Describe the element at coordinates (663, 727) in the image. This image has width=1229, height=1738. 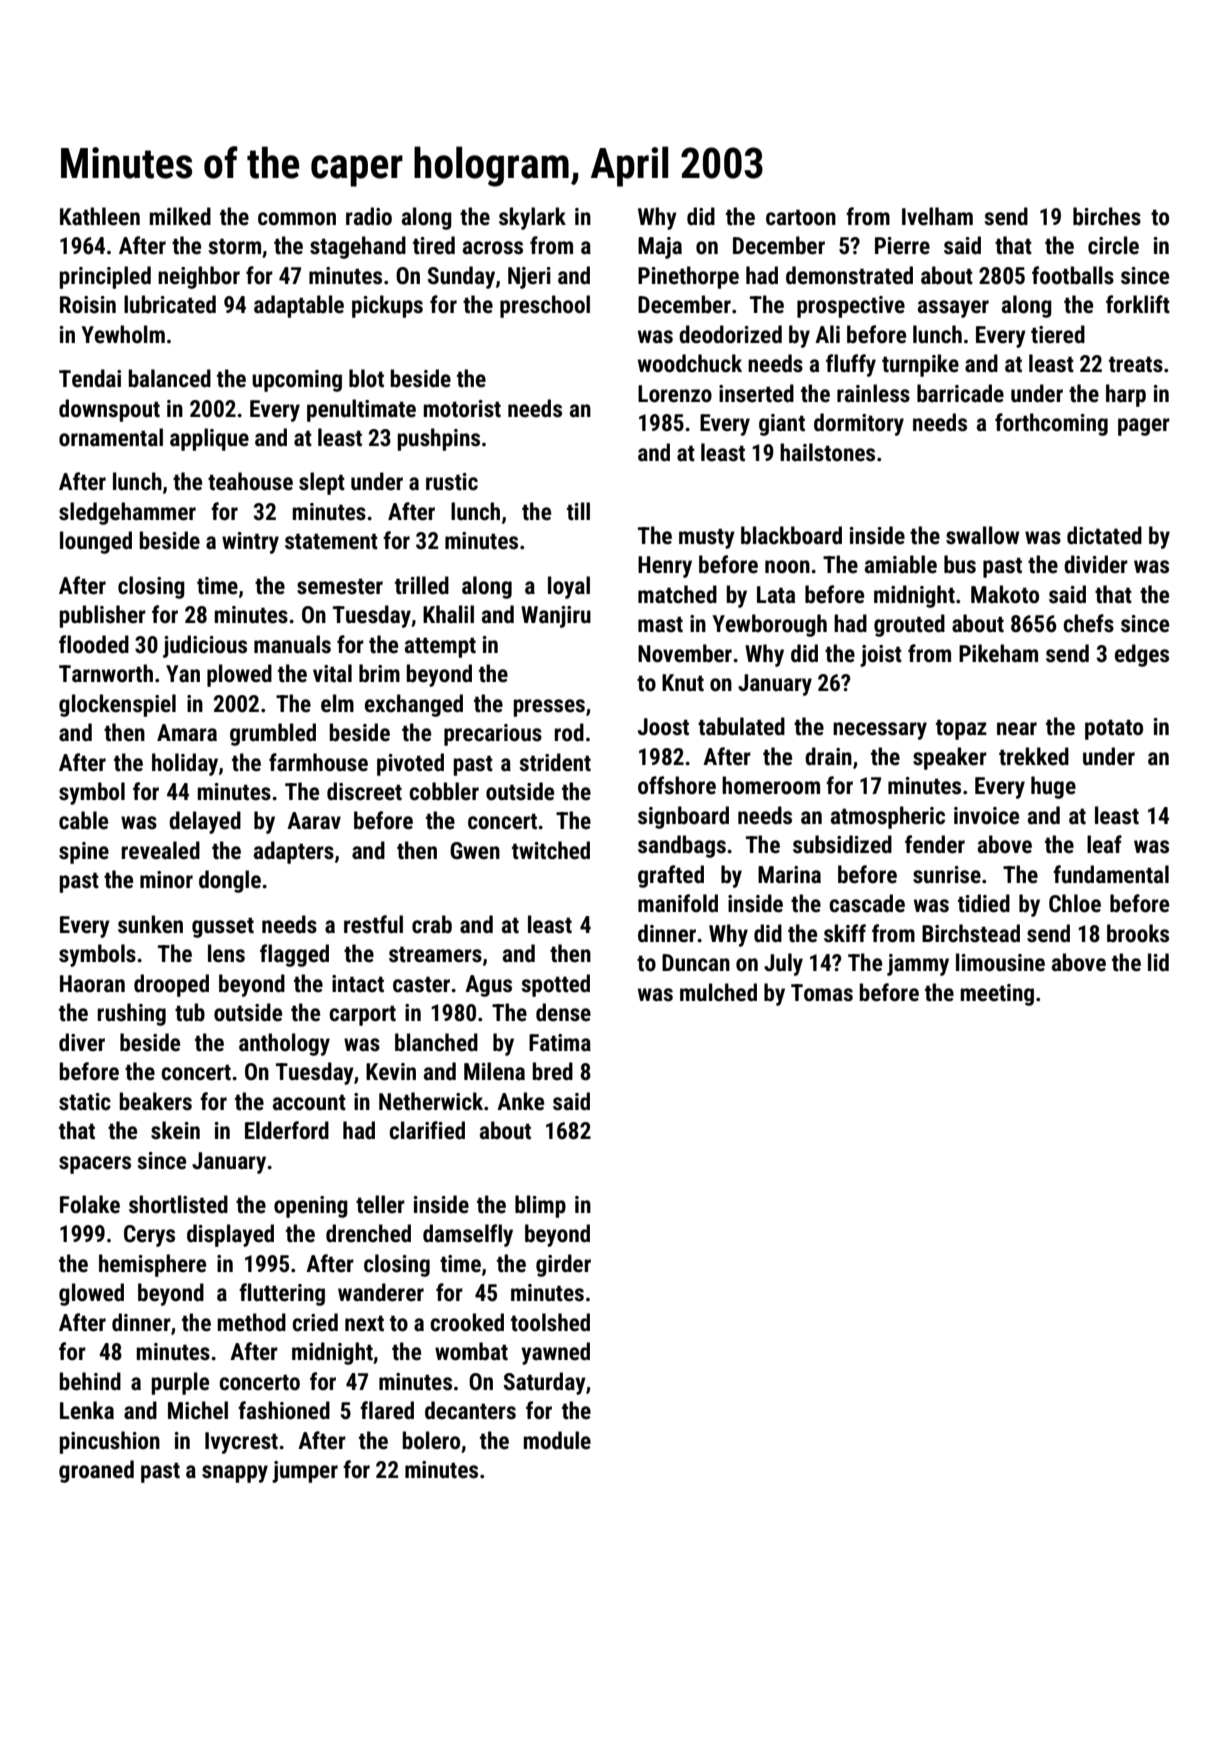
I see `Joost` at that location.
